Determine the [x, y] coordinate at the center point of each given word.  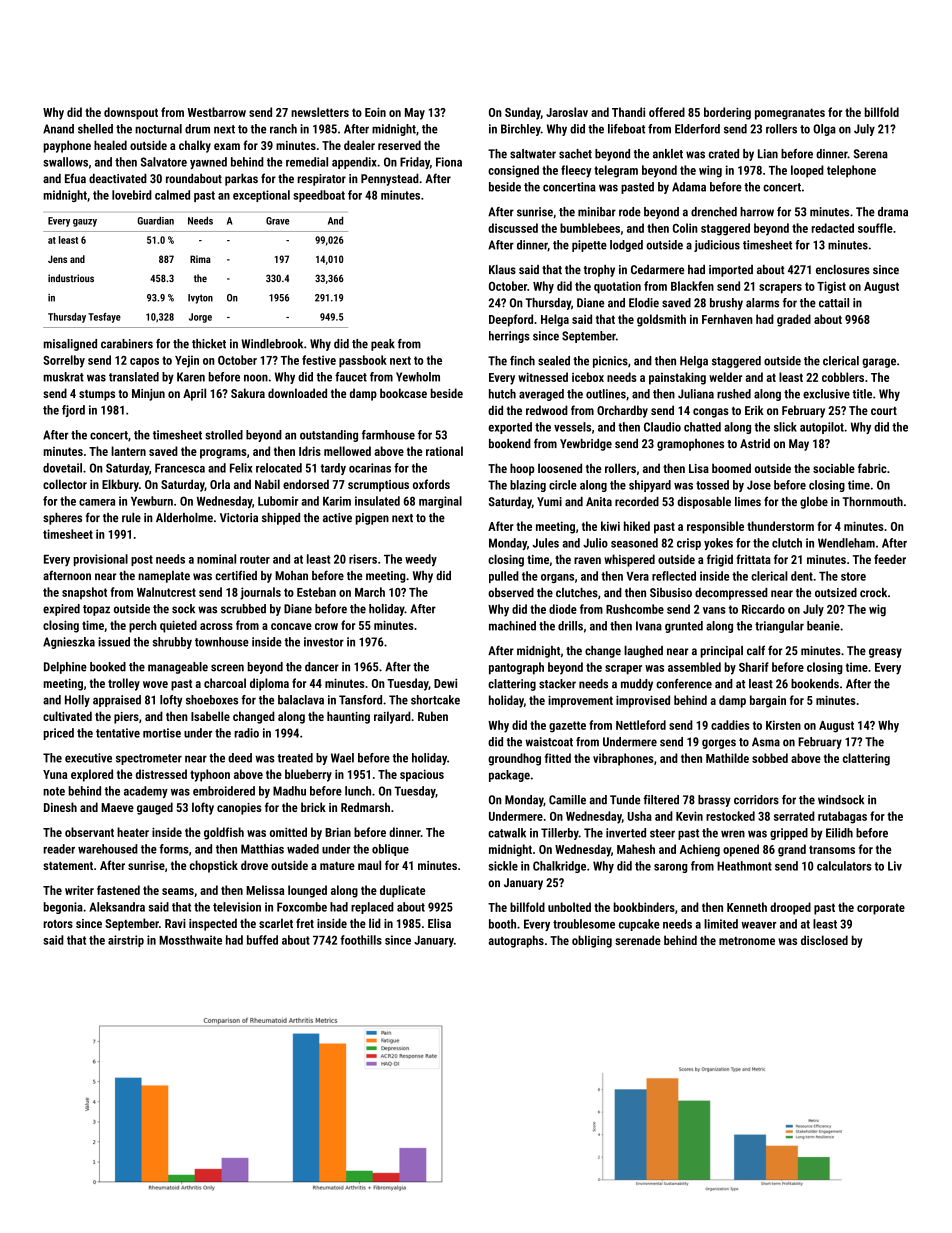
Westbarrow [216, 112]
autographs [516, 941]
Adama [689, 187]
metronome [747, 941]
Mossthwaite [190, 940]
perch [143, 626]
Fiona [449, 162]
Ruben [433, 716]
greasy [885, 653]
